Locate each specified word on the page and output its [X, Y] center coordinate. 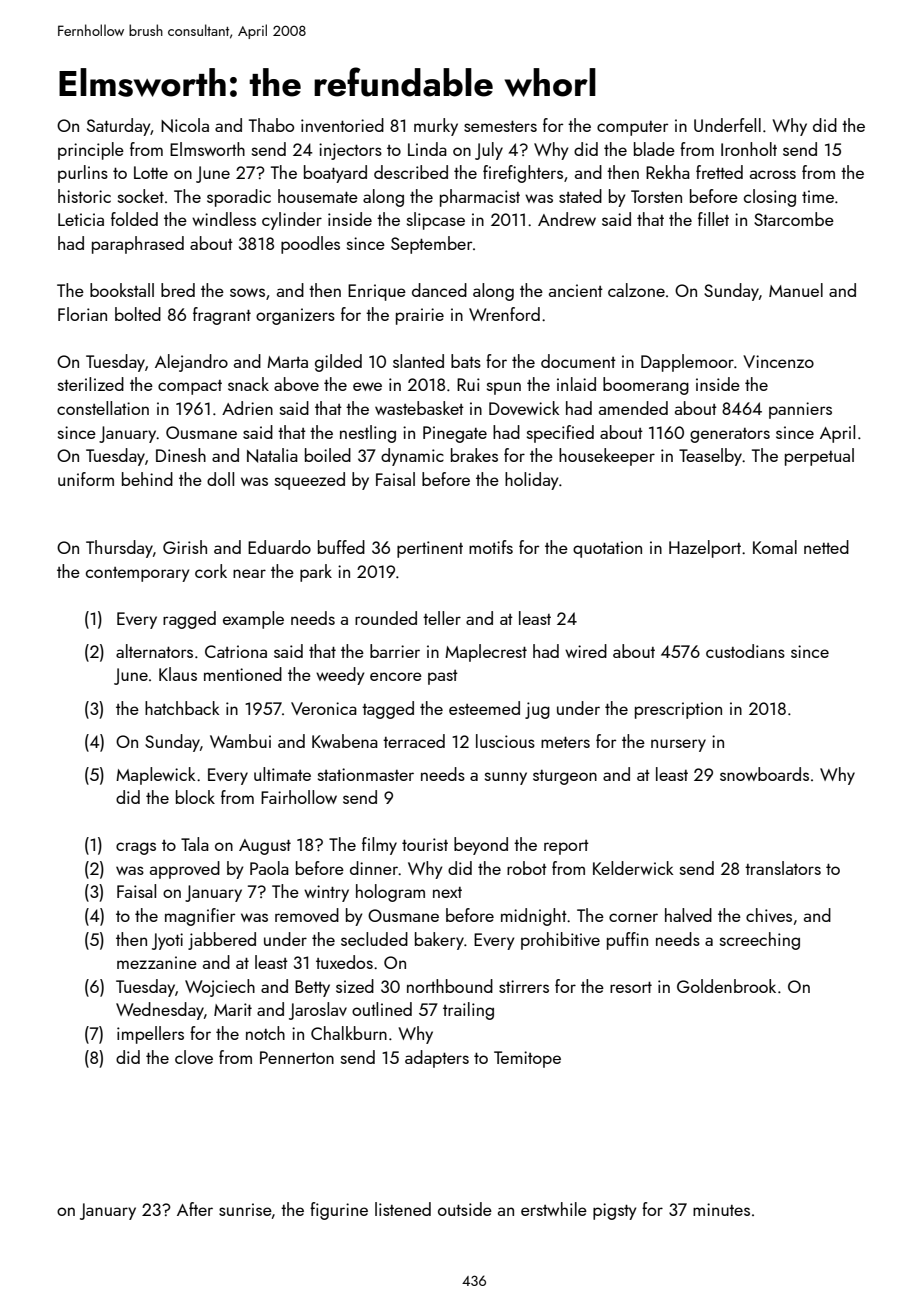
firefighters [523, 174]
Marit [233, 1009]
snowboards [764, 774]
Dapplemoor [687, 363]
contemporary [137, 574]
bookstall [122, 290]
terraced [414, 741]
